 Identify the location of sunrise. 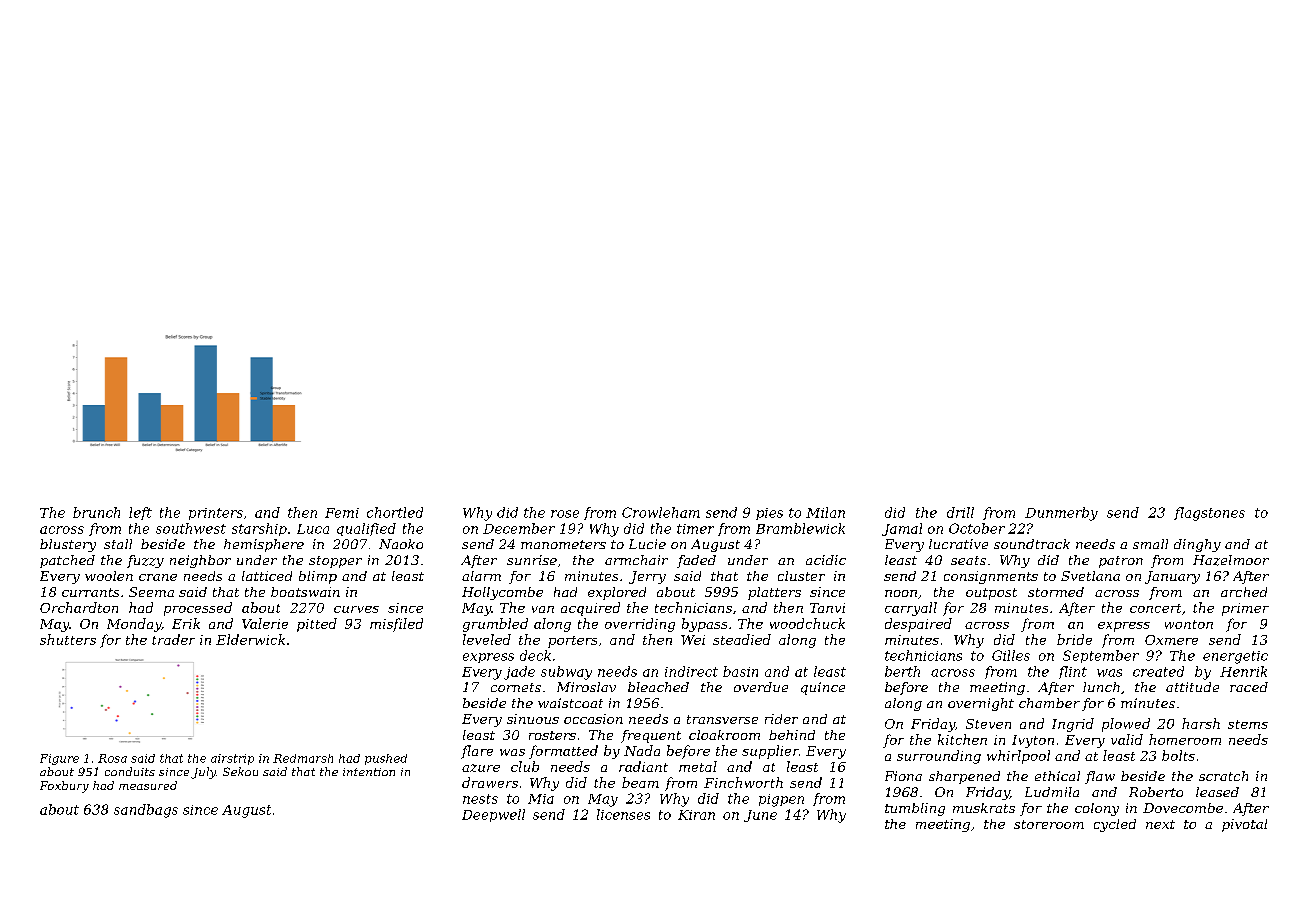
(532, 560).
